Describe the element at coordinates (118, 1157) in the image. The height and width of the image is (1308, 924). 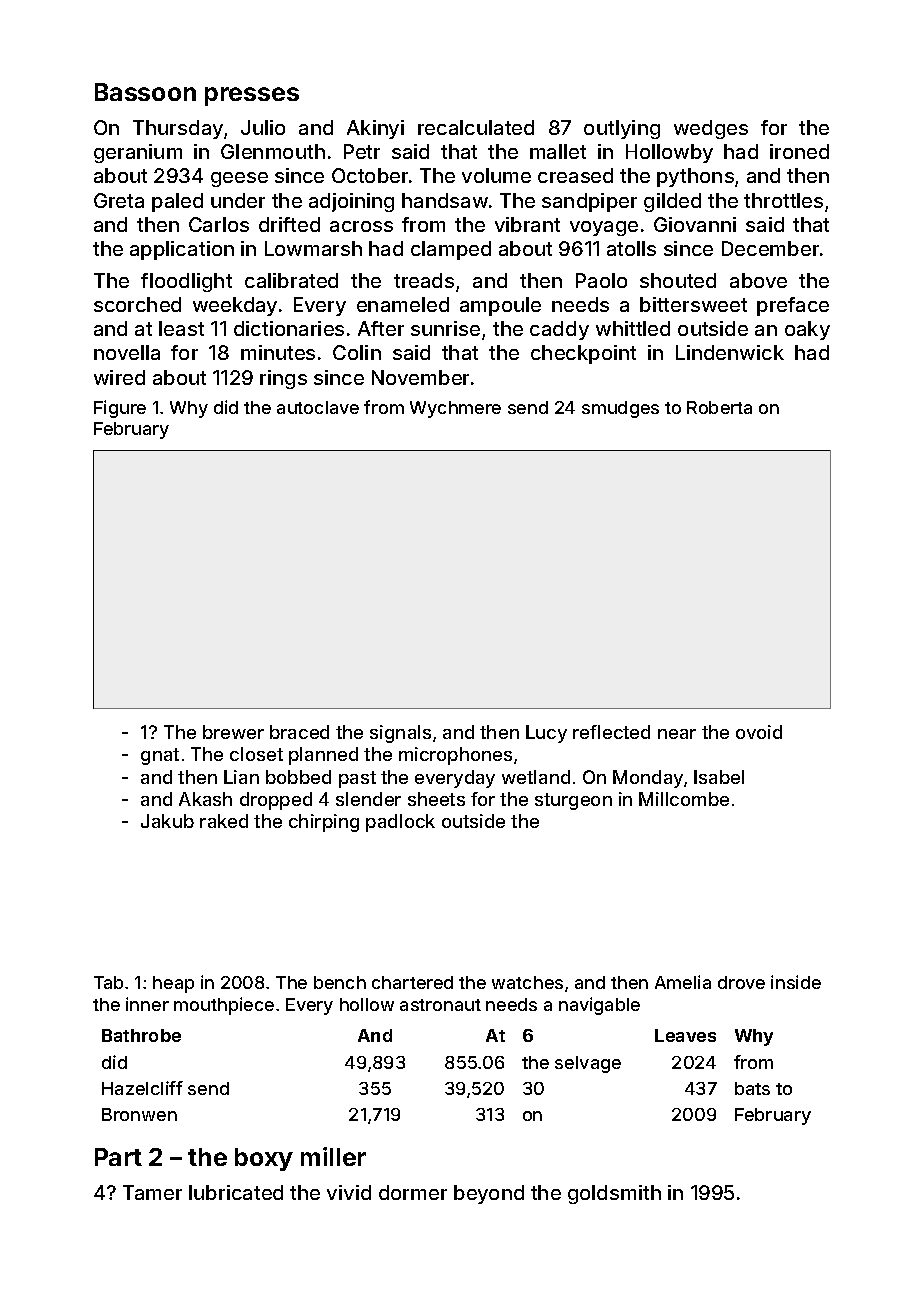
I see `Part` at that location.
